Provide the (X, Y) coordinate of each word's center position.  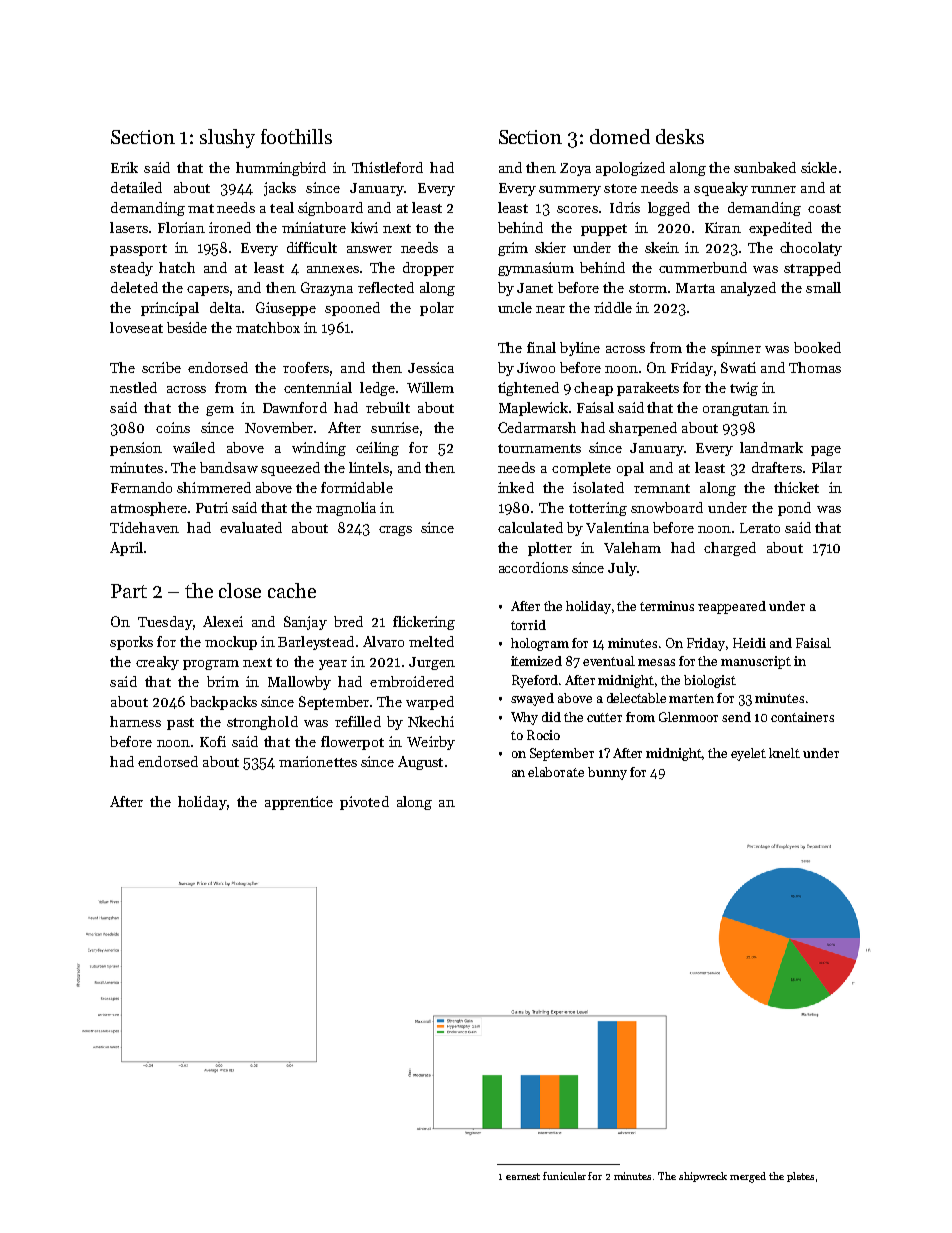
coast (824, 208)
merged (748, 1177)
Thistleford (387, 167)
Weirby (431, 743)
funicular (564, 1176)
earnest (523, 1176)
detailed (136, 187)
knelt (784, 753)
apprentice (299, 803)
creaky (157, 663)
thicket (796, 487)
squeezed (290, 469)
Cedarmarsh (537, 427)
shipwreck (703, 1177)
